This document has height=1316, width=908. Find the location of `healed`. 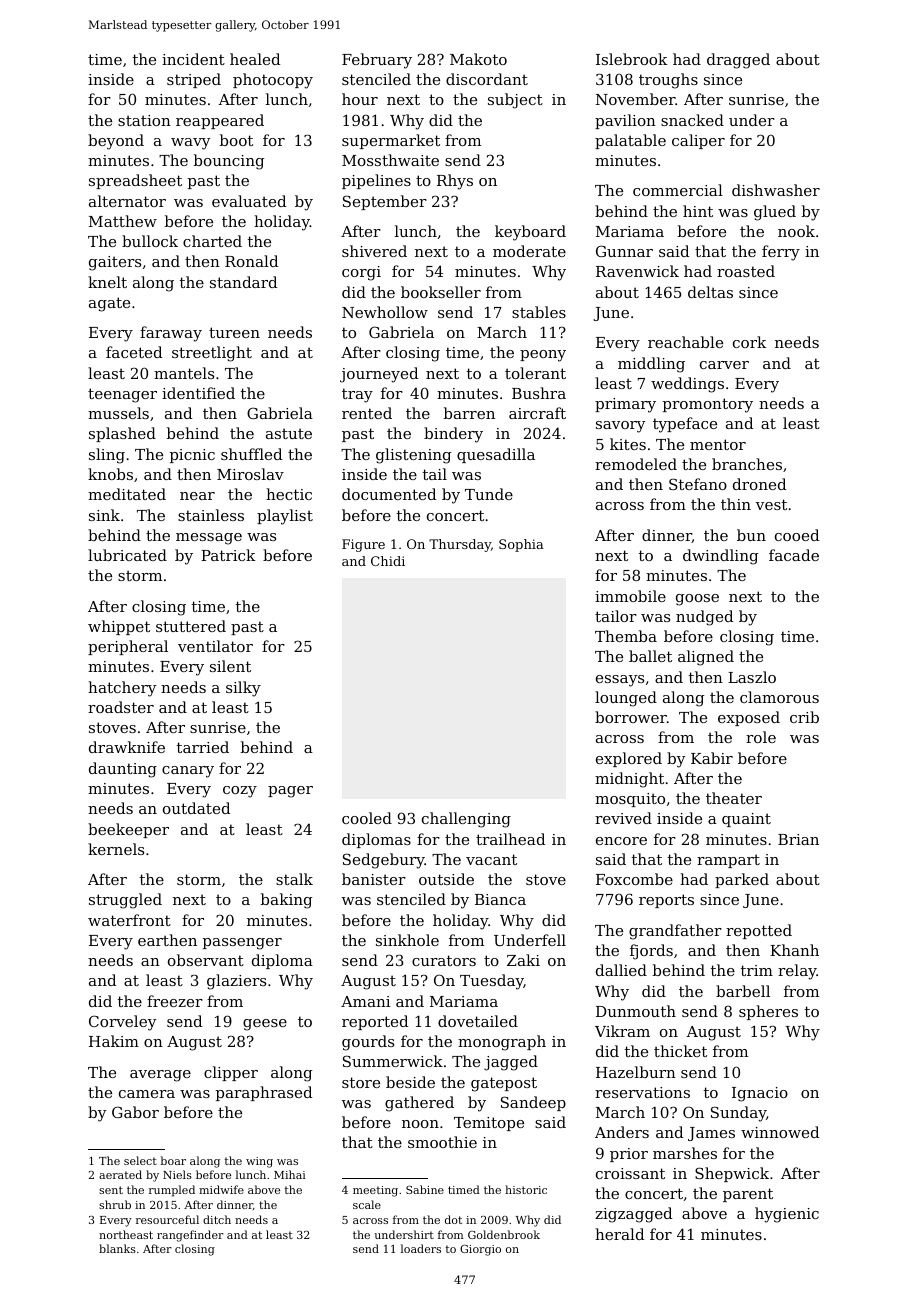

healed is located at coordinates (255, 59).
